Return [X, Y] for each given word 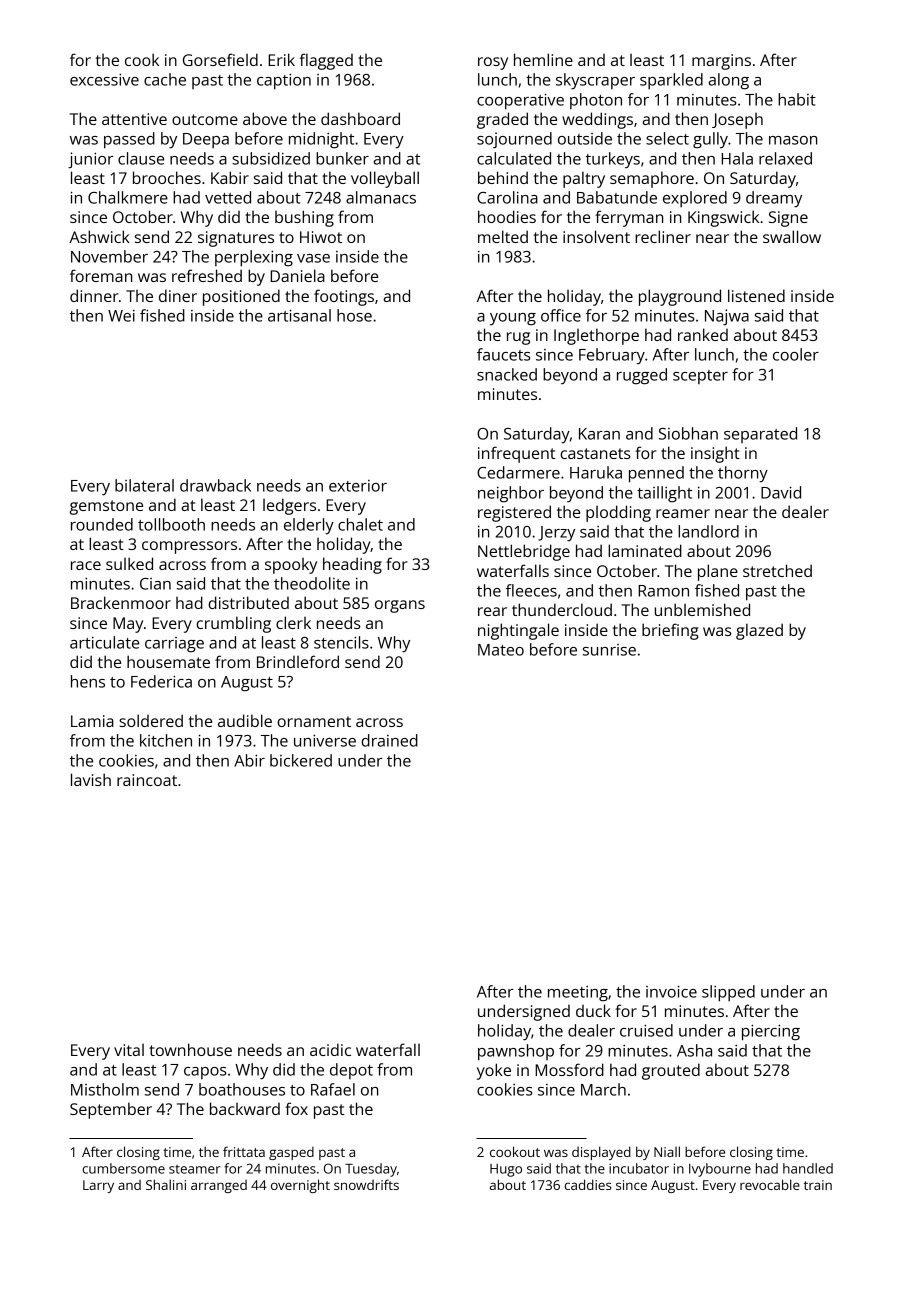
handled [808, 1168]
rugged [642, 376]
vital [129, 1050]
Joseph [737, 121]
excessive [104, 79]
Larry [98, 1186]
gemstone [106, 507]
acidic [330, 1049]
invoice [671, 991]
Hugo [506, 1170]
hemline [543, 59]
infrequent [516, 454]
